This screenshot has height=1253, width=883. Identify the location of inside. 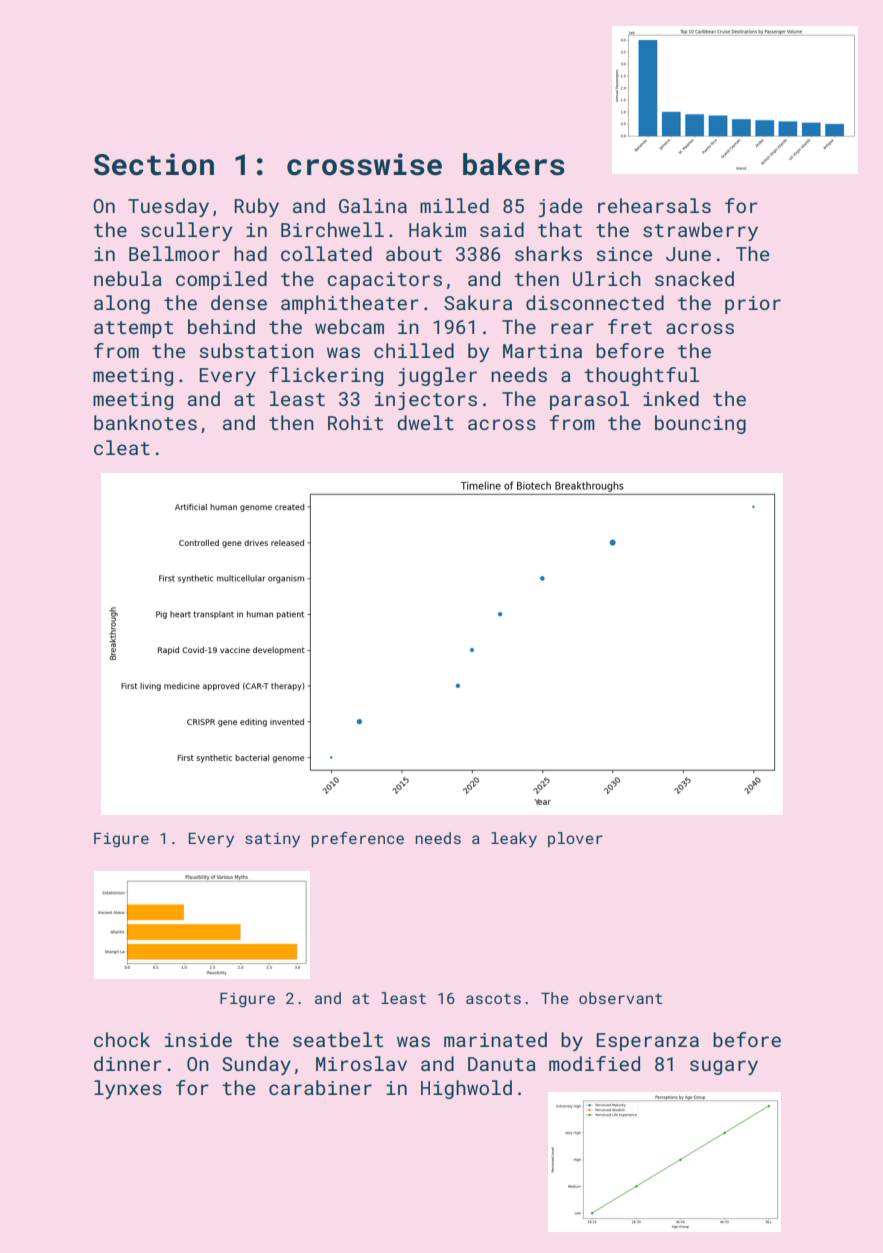
(198, 1039).
